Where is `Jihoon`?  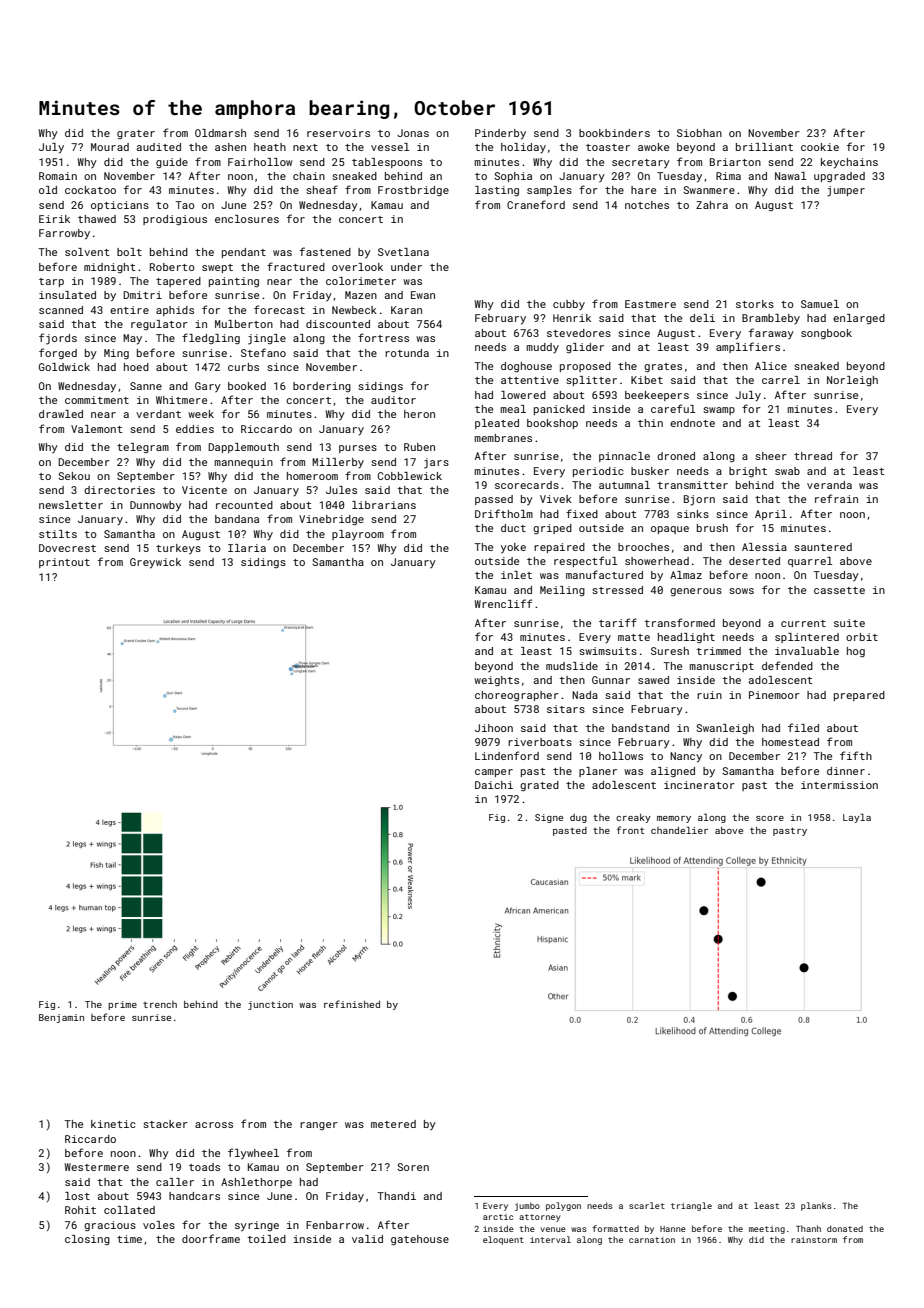 Jihoon is located at coordinates (494, 728).
